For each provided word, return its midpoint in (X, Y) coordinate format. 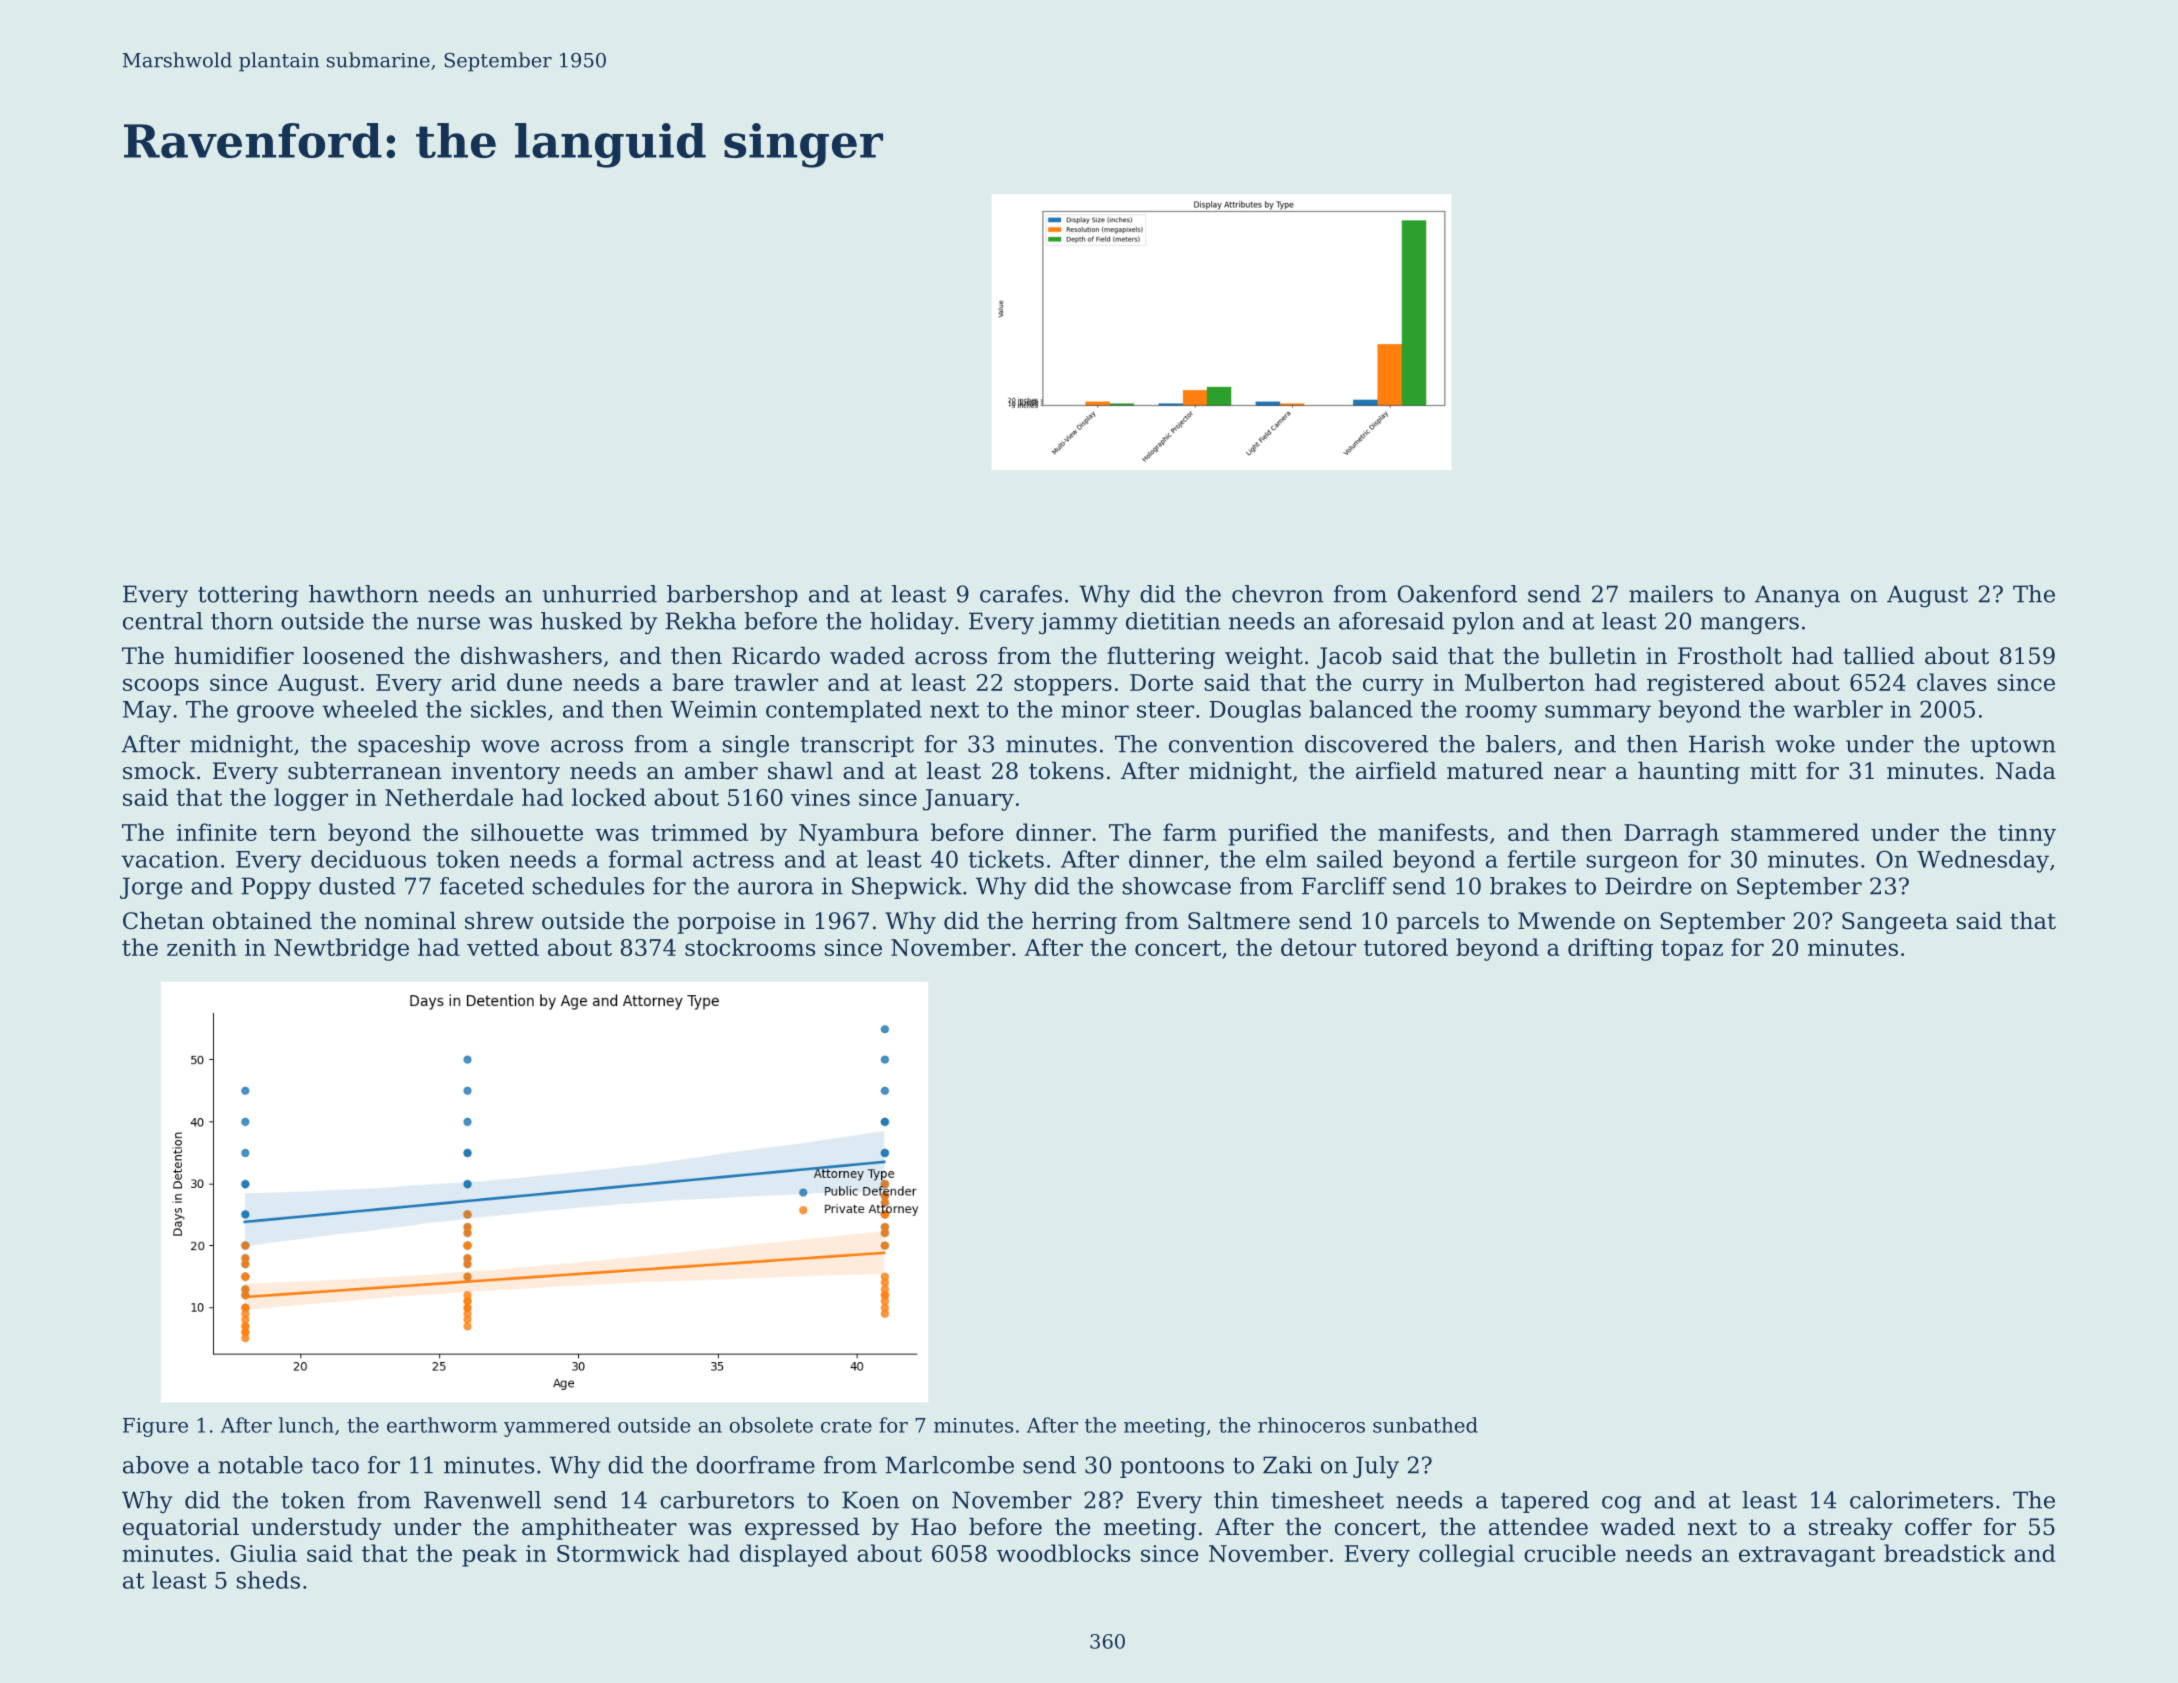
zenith (202, 947)
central (163, 621)
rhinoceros (1311, 1425)
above (156, 1465)
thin (1236, 1500)
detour (1318, 947)
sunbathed (1425, 1425)
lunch (306, 1425)
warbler (1838, 709)
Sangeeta (1895, 923)
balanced (1360, 709)
